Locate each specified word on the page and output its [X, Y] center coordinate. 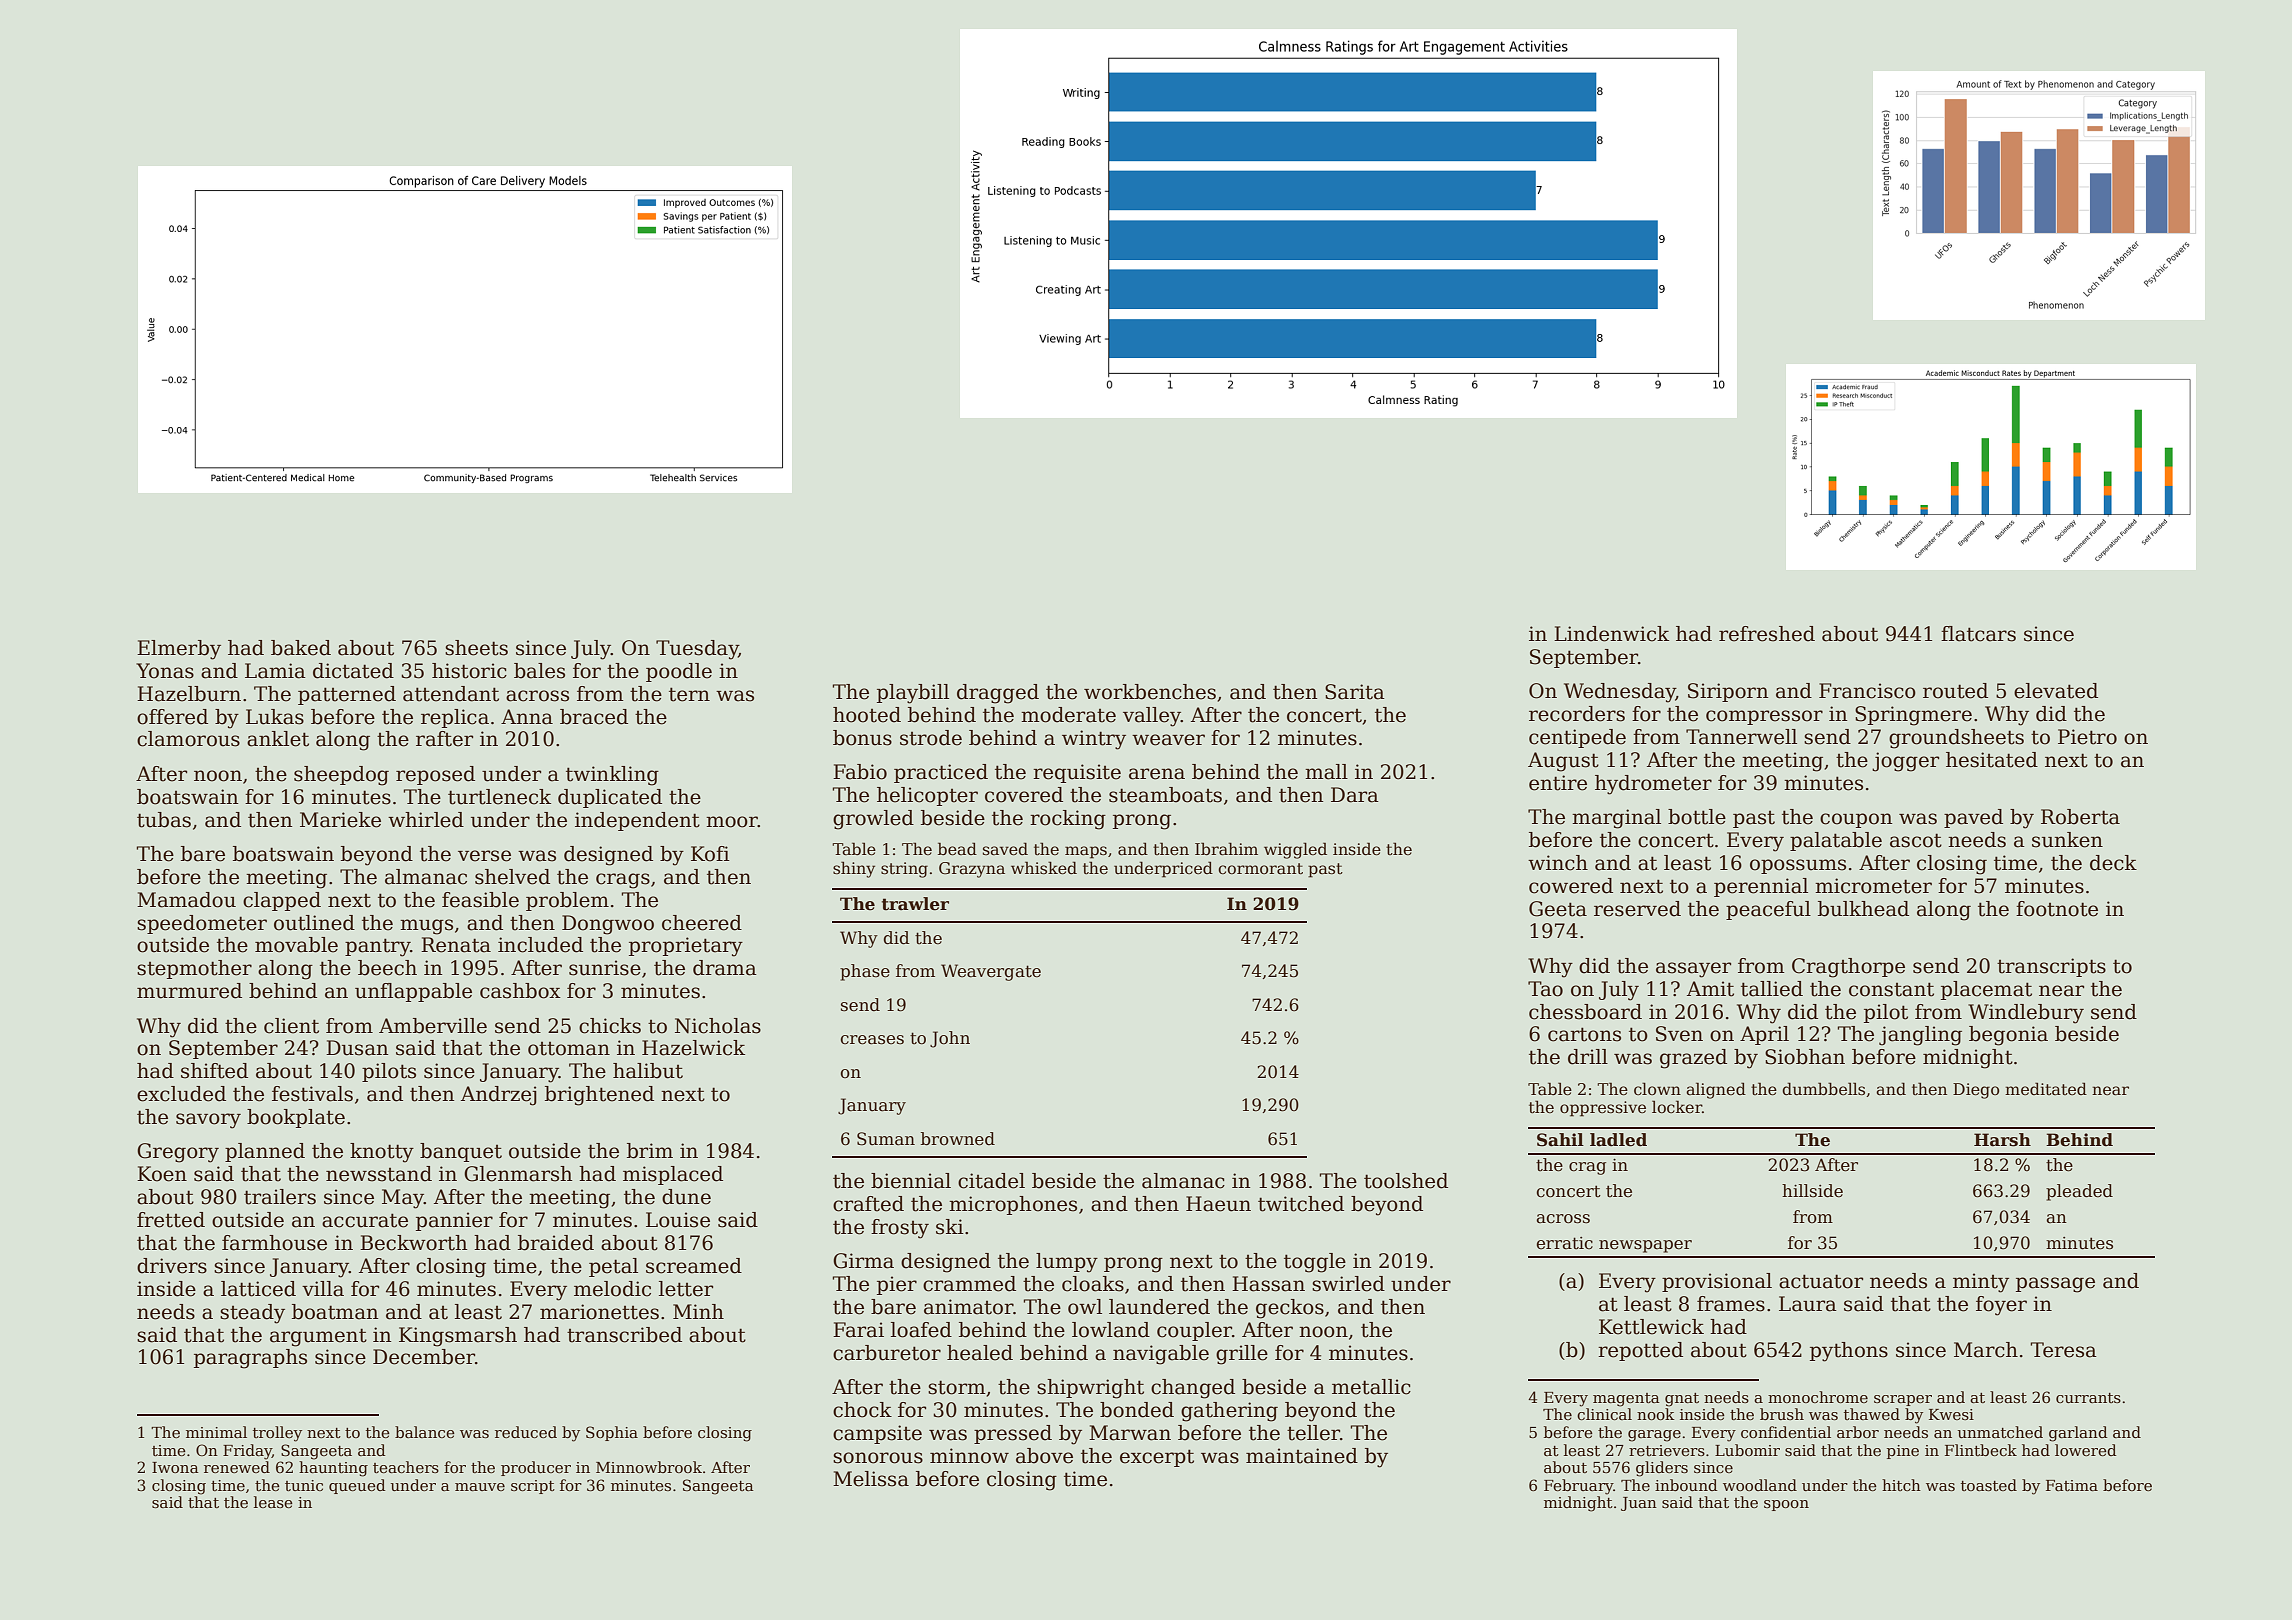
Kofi [710, 854]
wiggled [1295, 850]
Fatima [2072, 1485]
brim [650, 1151]
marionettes [599, 1312]
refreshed [1767, 634]
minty [1981, 1283]
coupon [1856, 820]
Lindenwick [1611, 634]
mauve [480, 1487]
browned [958, 1139]
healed [980, 1353]
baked [301, 648]
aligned [1716, 1090]
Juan [1639, 1504]
